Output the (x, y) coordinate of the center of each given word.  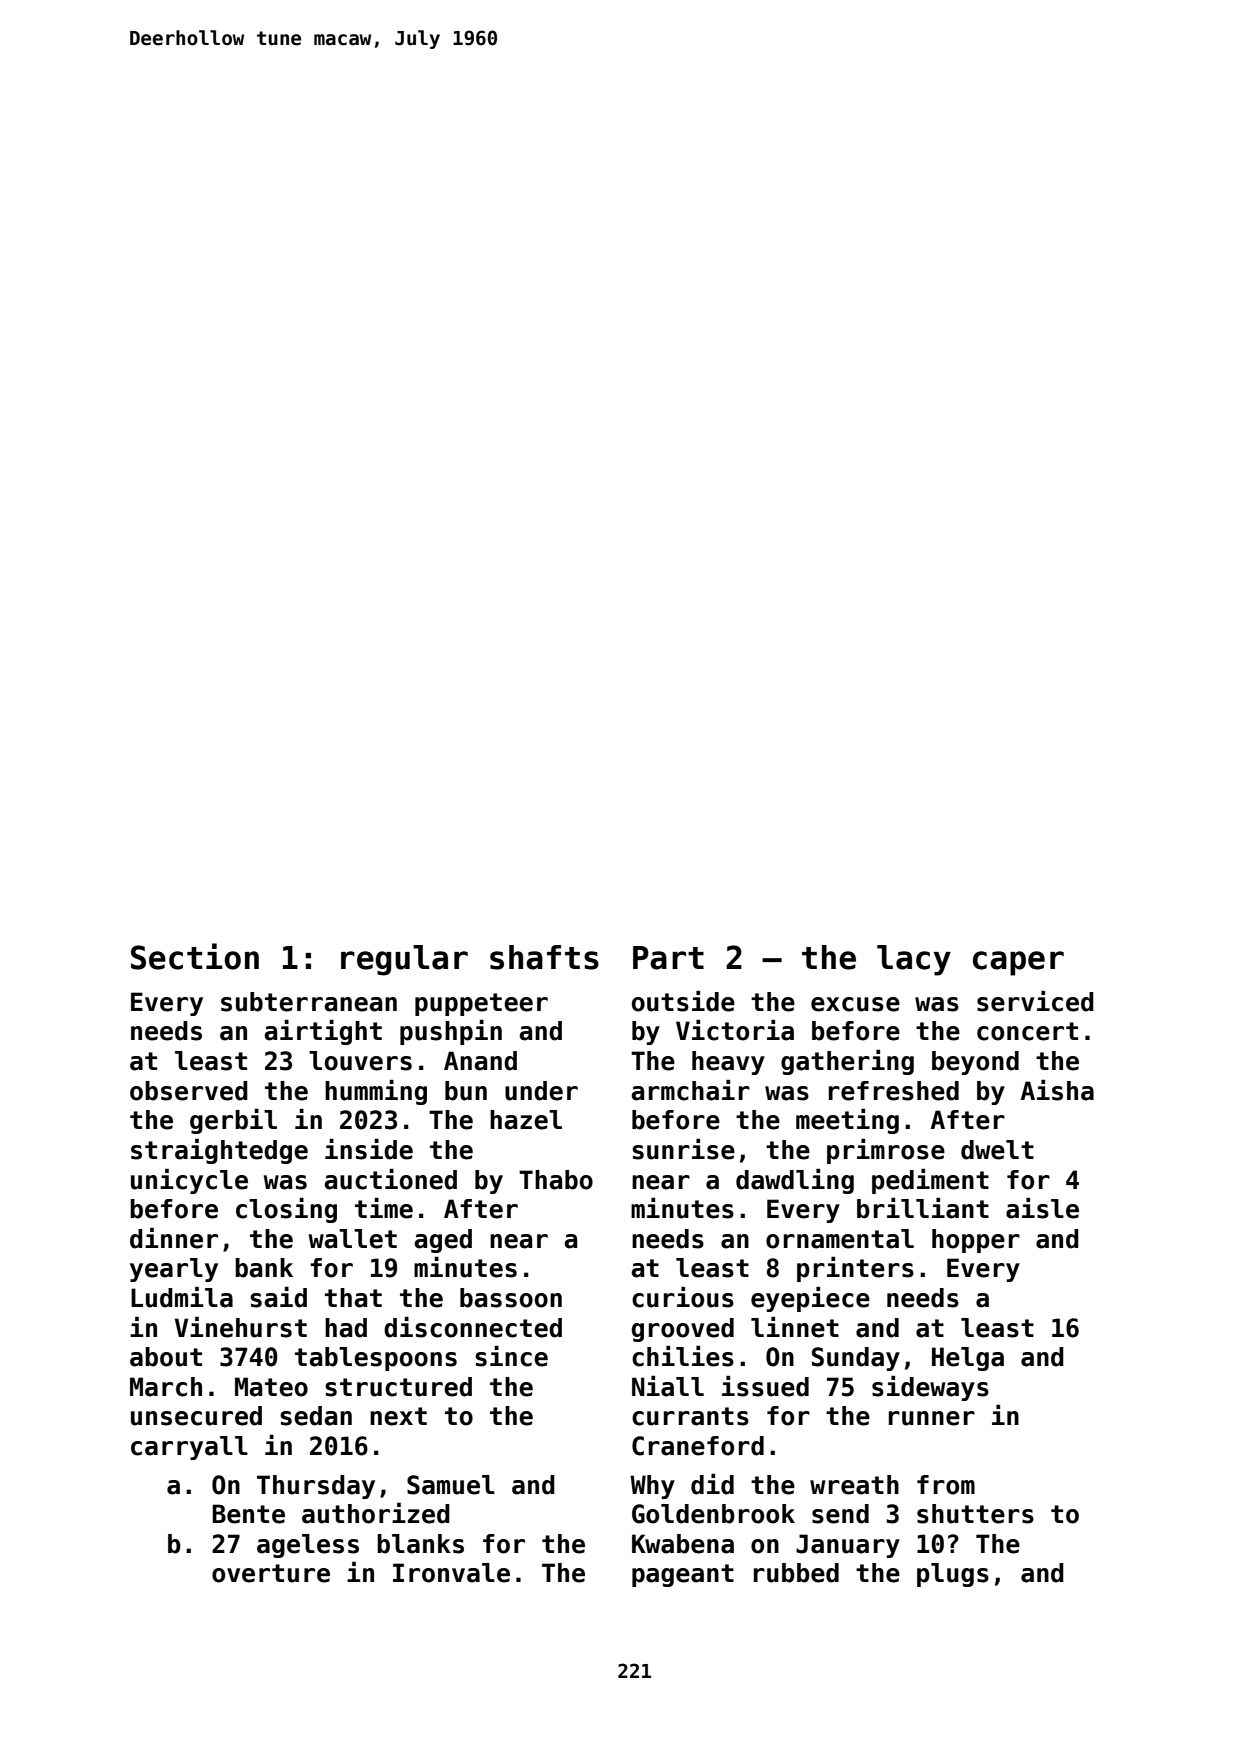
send (840, 1514)
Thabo (556, 1180)
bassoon (511, 1298)
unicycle (189, 1181)
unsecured (196, 1416)
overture (271, 1573)
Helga (968, 1359)
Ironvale (451, 1573)
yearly (174, 1270)
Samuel (451, 1485)
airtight (323, 1032)
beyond (975, 1063)
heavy (728, 1063)
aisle (1042, 1208)
